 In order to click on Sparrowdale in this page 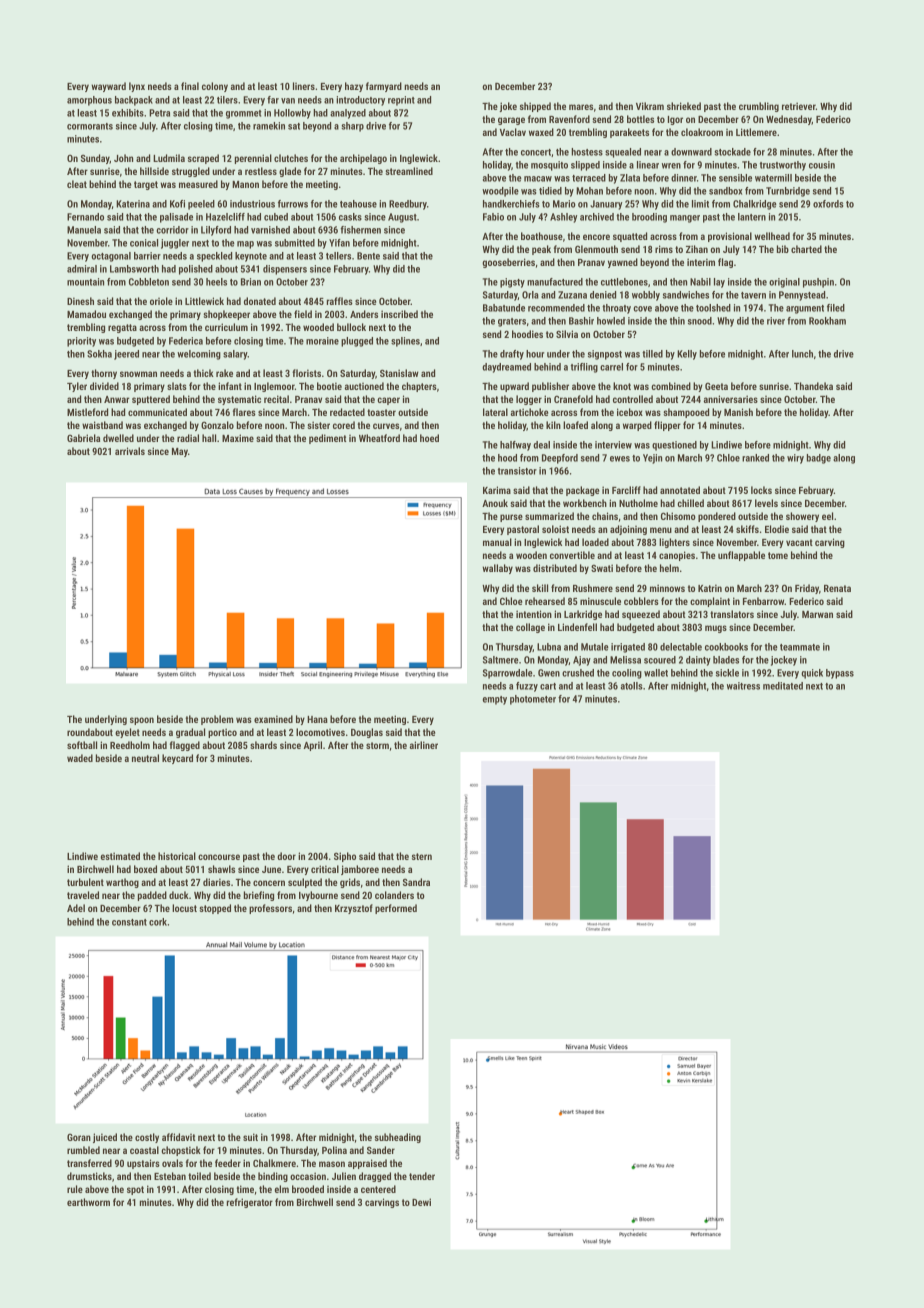, I will do `click(508, 674)`.
